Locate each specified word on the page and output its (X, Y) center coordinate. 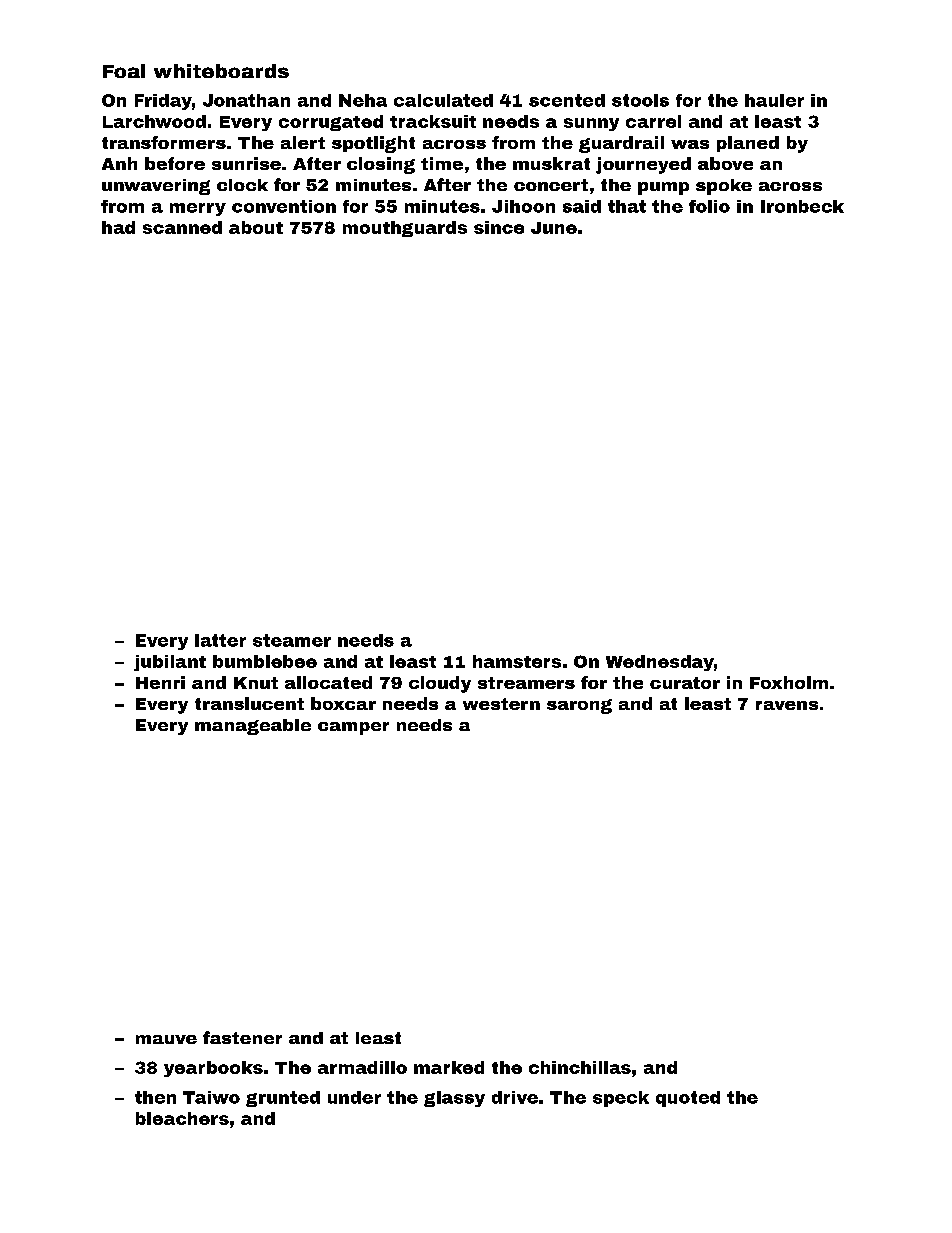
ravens (787, 705)
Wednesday (660, 663)
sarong (579, 706)
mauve (166, 1039)
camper (353, 728)
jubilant (170, 663)
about (256, 227)
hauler (774, 100)
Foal (124, 71)
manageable (253, 727)
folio (709, 206)
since (499, 227)
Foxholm (789, 682)
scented (567, 100)
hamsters (517, 661)
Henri (160, 682)
